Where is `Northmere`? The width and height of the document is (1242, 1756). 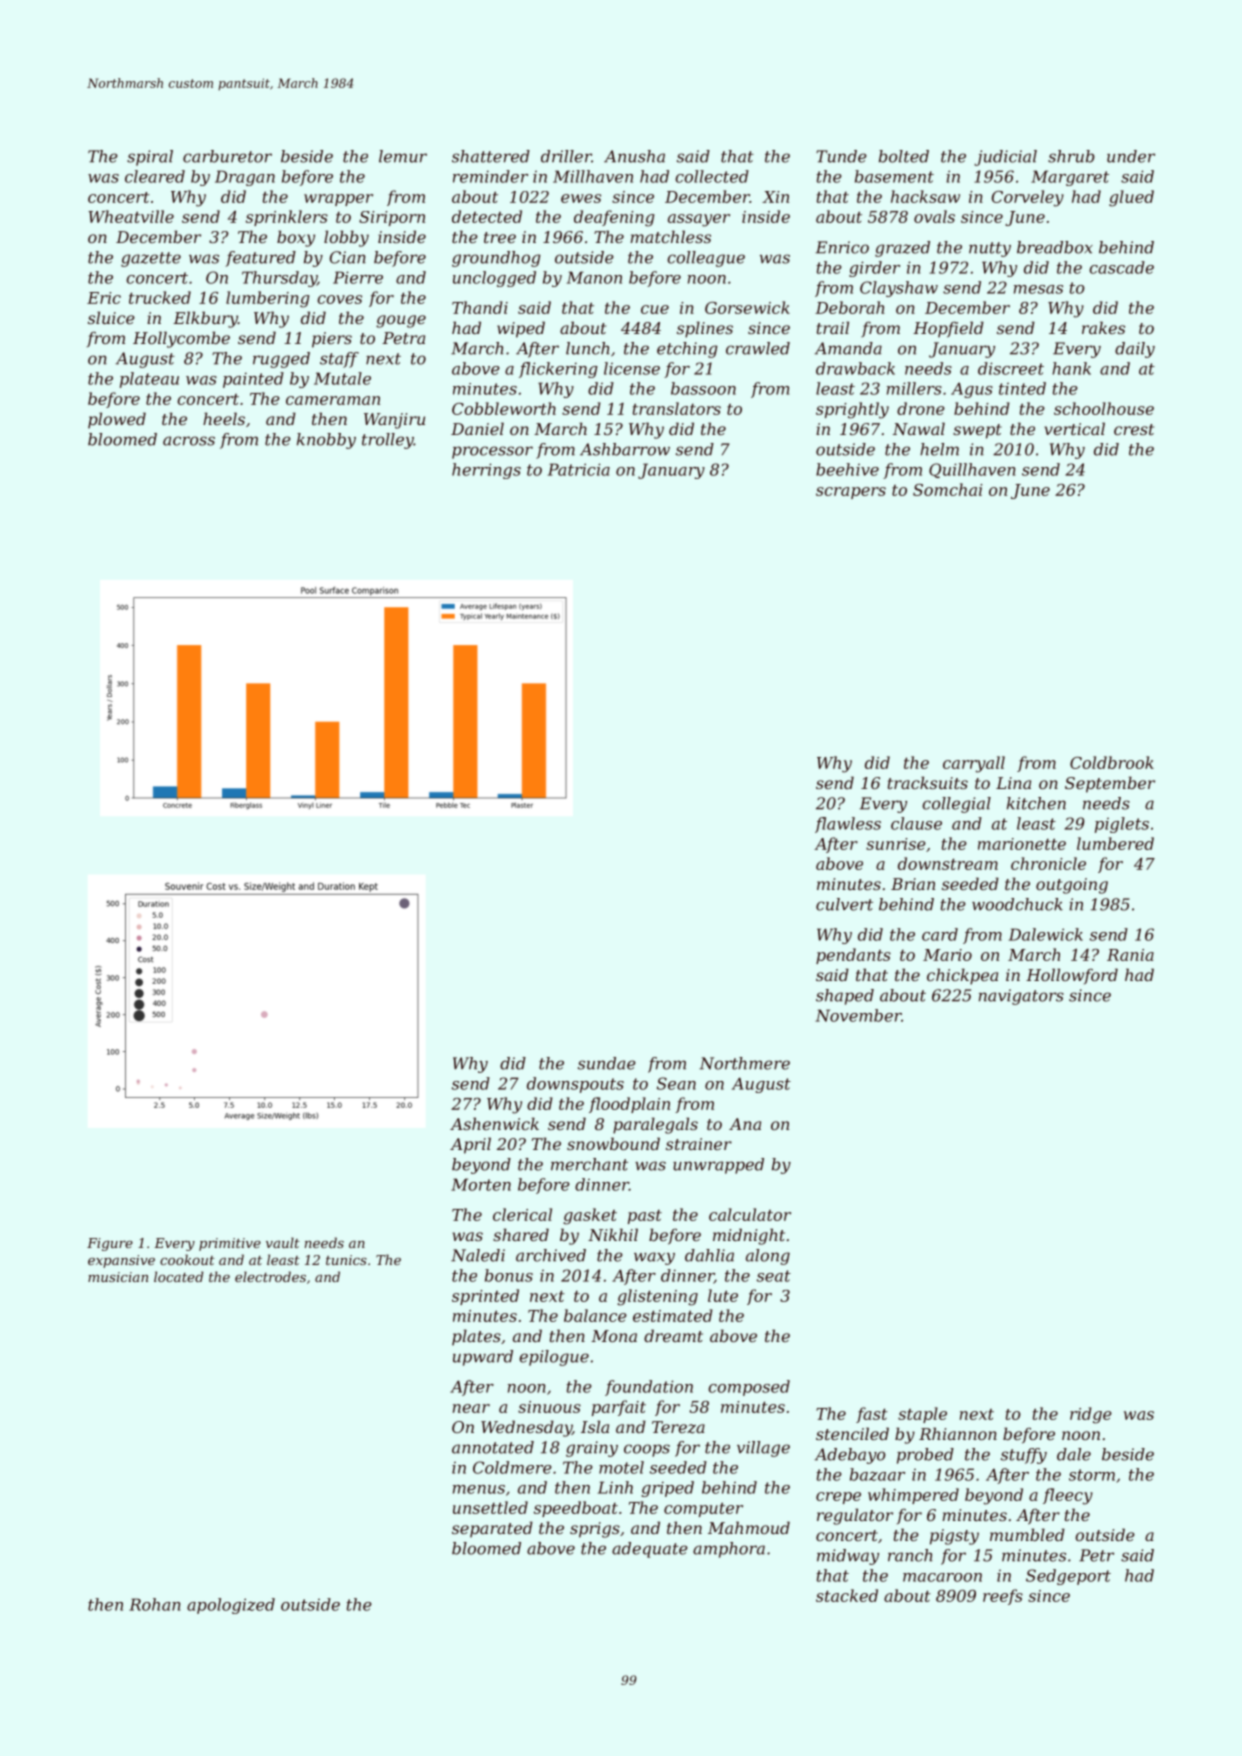 Northmere is located at coordinates (744, 1063).
